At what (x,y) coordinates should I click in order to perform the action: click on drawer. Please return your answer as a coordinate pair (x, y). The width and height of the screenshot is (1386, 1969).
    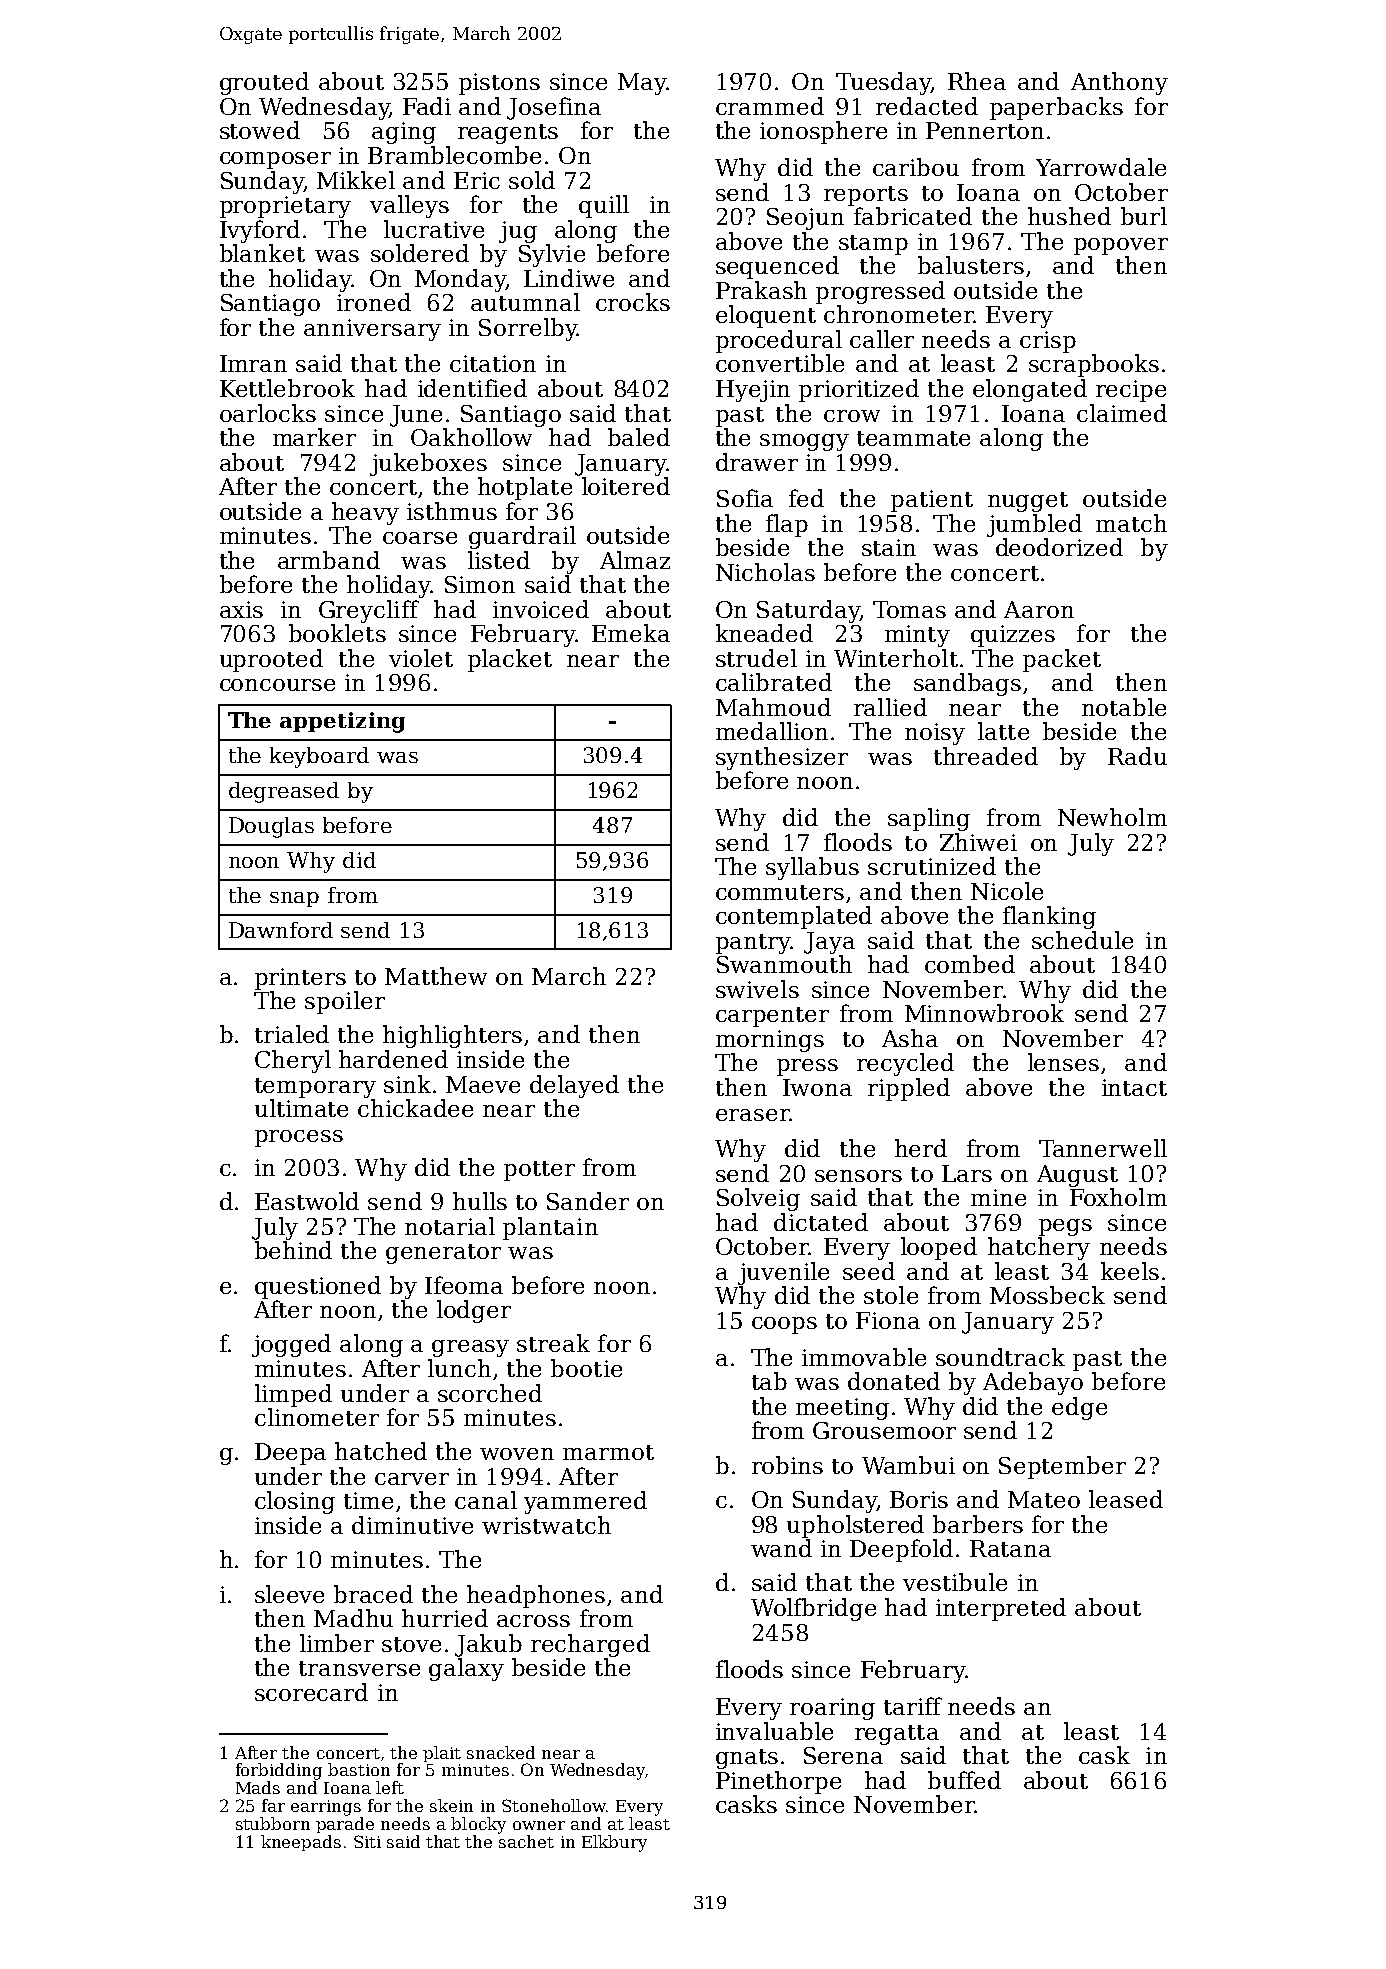
    Looking at the image, I should click on (757, 462).
